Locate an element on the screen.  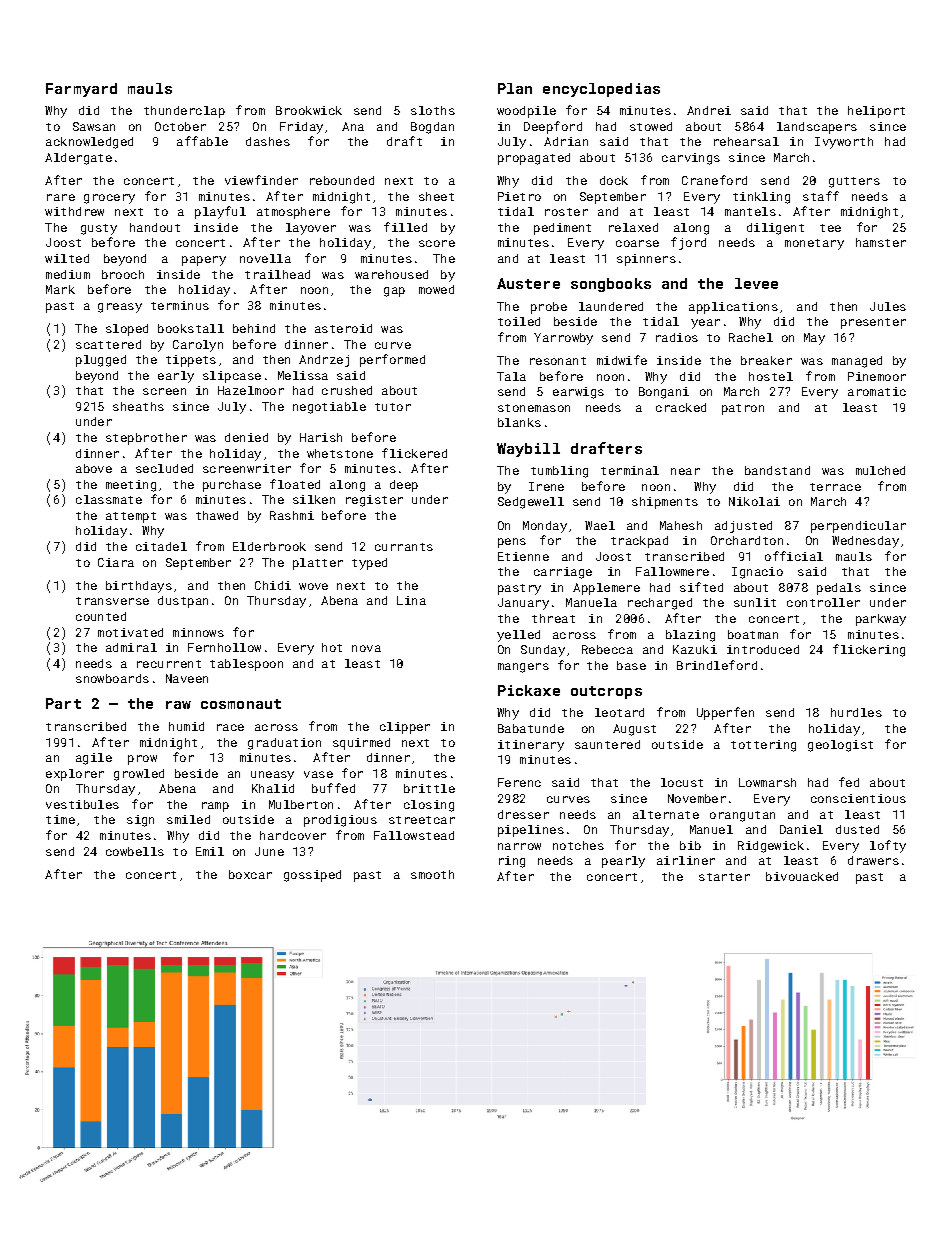
itinerary is located at coordinates (531, 746).
